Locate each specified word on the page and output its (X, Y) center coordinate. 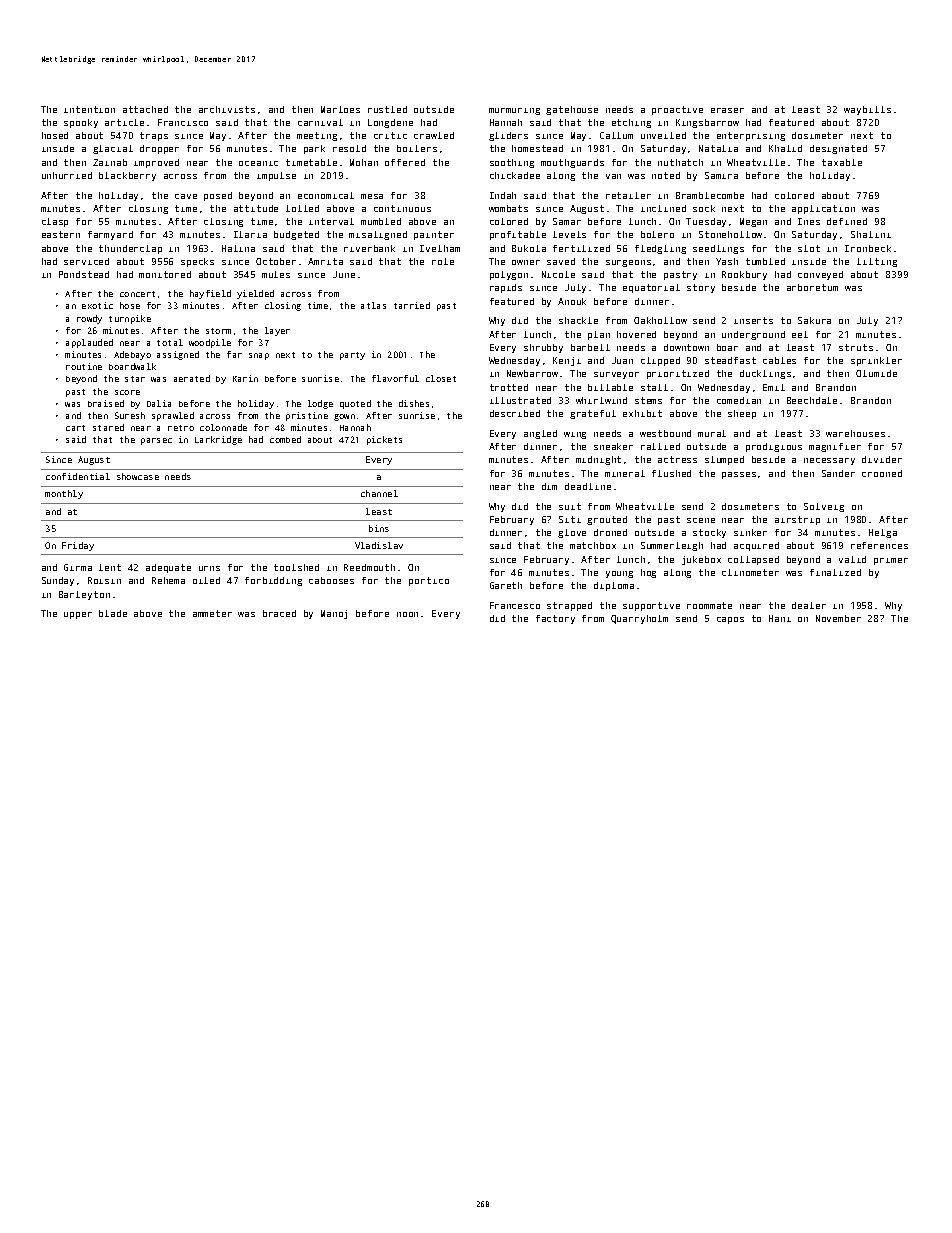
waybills (867, 110)
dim (549, 486)
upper (78, 615)
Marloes (340, 109)
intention (89, 109)
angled (540, 434)
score (127, 392)
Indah (503, 195)
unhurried (67, 175)
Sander (838, 473)
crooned (882, 473)
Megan (753, 222)
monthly (64, 494)
